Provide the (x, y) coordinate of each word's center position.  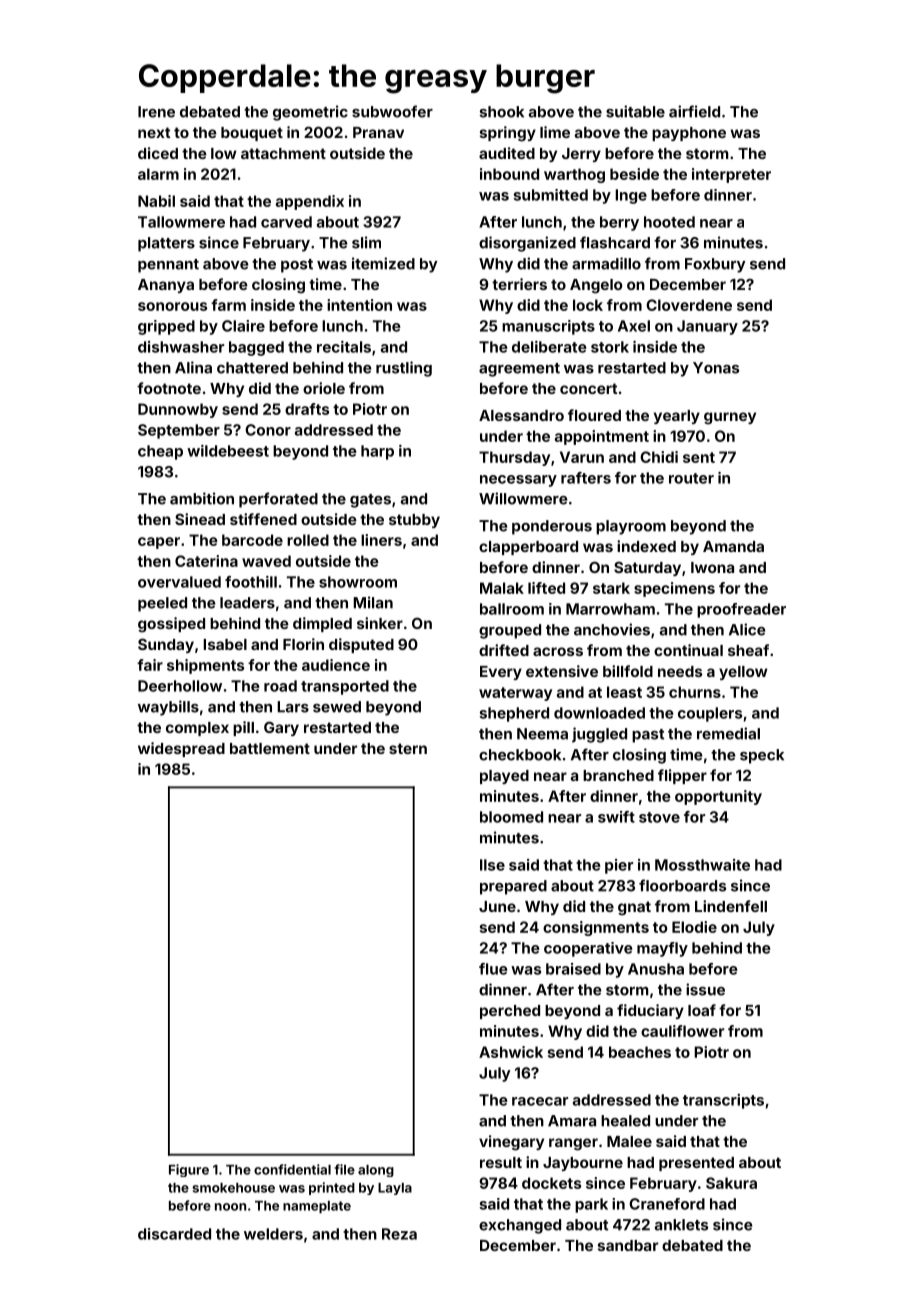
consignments (596, 928)
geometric (310, 113)
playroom (631, 527)
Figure (189, 1170)
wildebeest (228, 451)
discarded (174, 1234)
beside (634, 174)
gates (370, 501)
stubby (414, 521)
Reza (399, 1234)
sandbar (628, 1245)
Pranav (378, 132)
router (691, 478)
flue (493, 969)
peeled (162, 604)
